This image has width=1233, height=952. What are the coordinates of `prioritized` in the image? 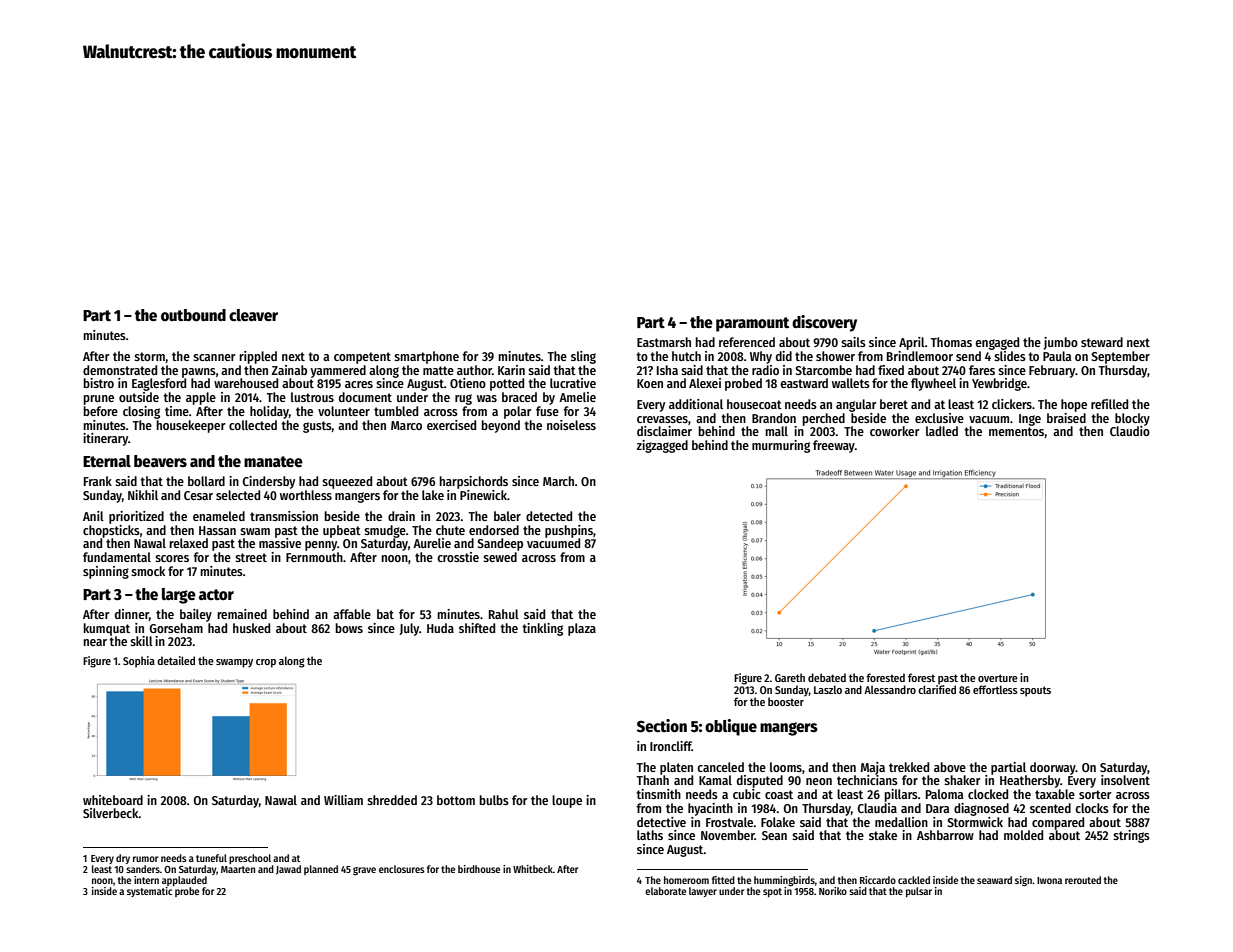 It's located at (136, 517).
